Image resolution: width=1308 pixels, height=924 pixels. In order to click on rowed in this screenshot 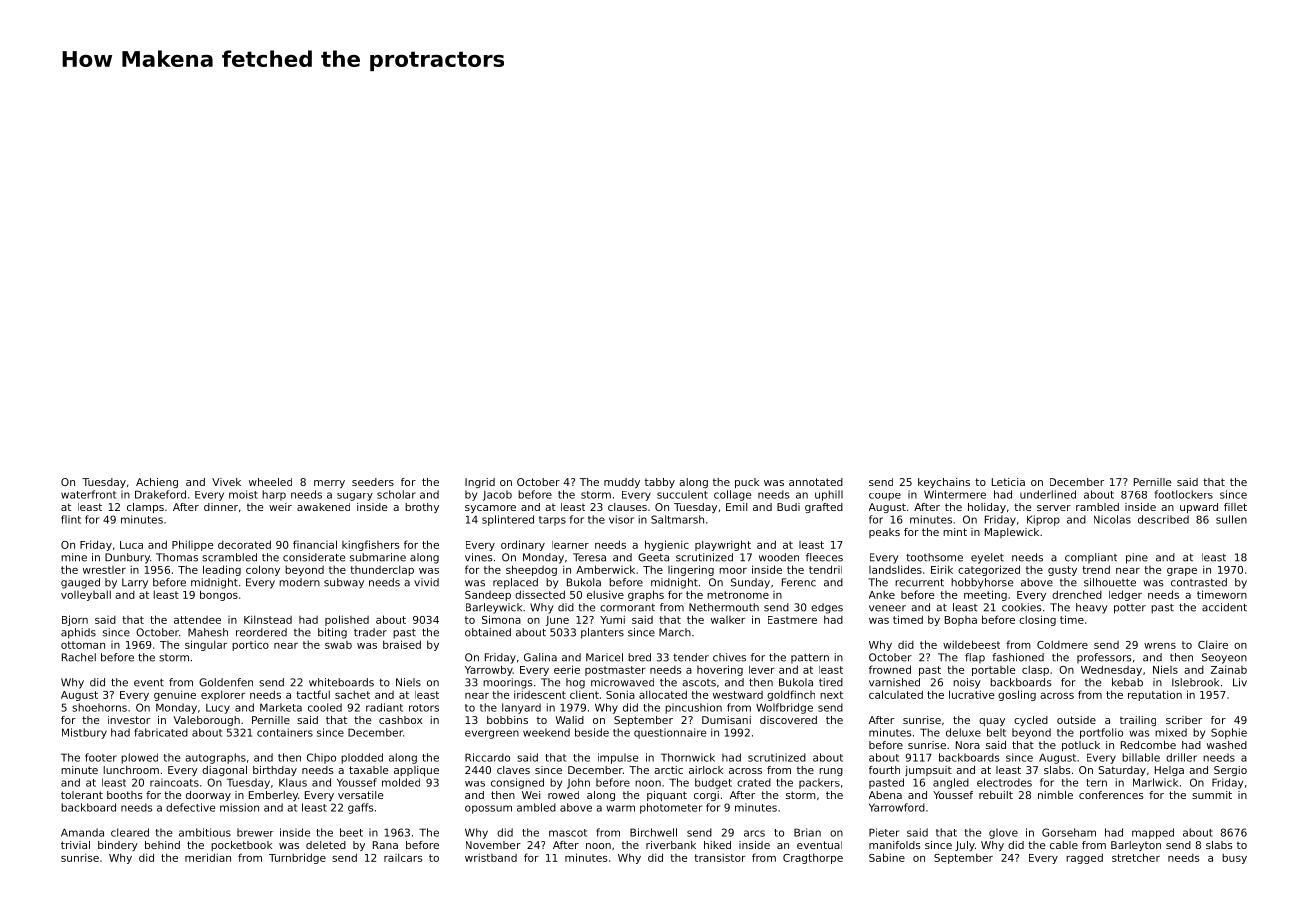, I will do `click(563, 795)`.
